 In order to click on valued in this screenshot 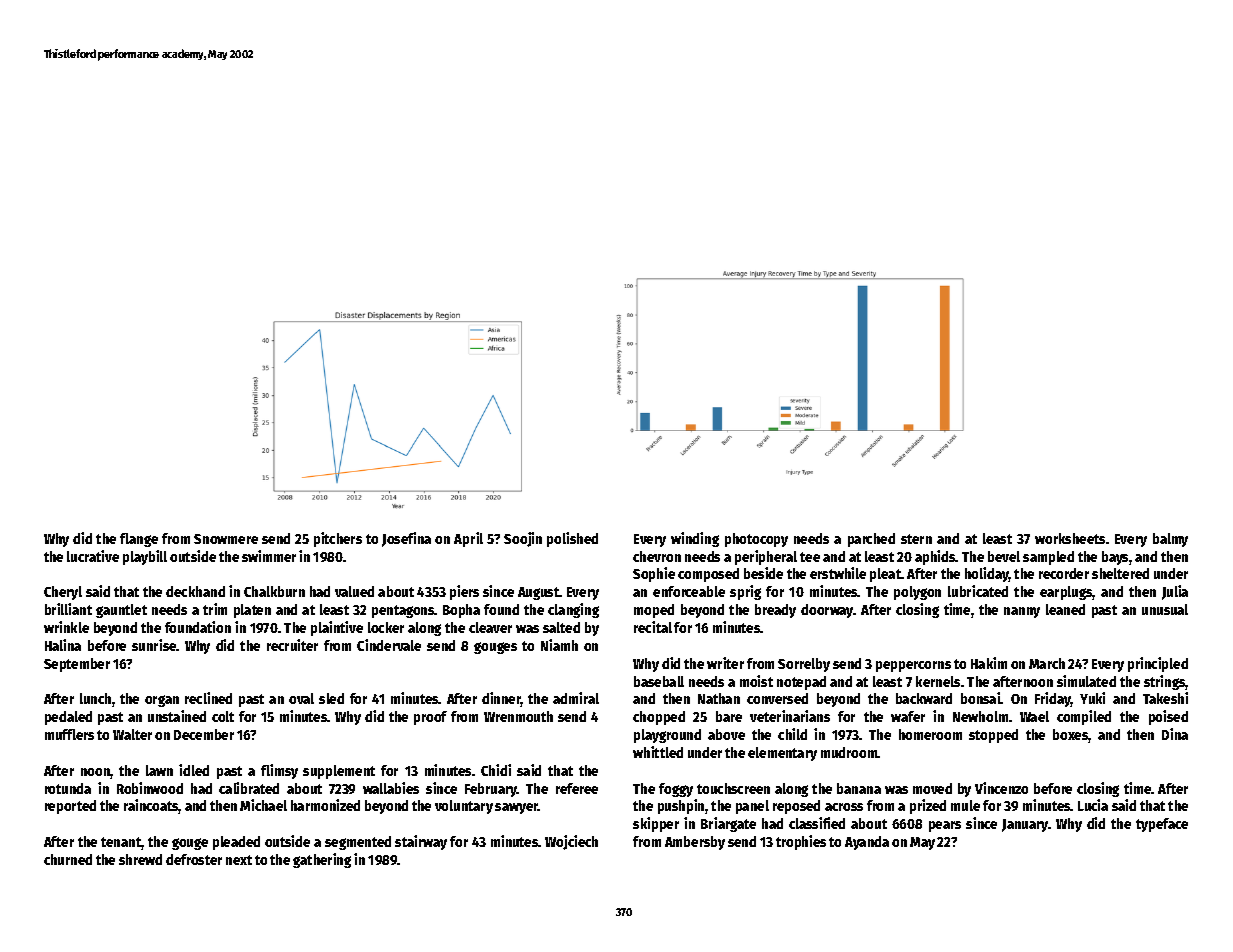, I will do `click(354, 591)`.
